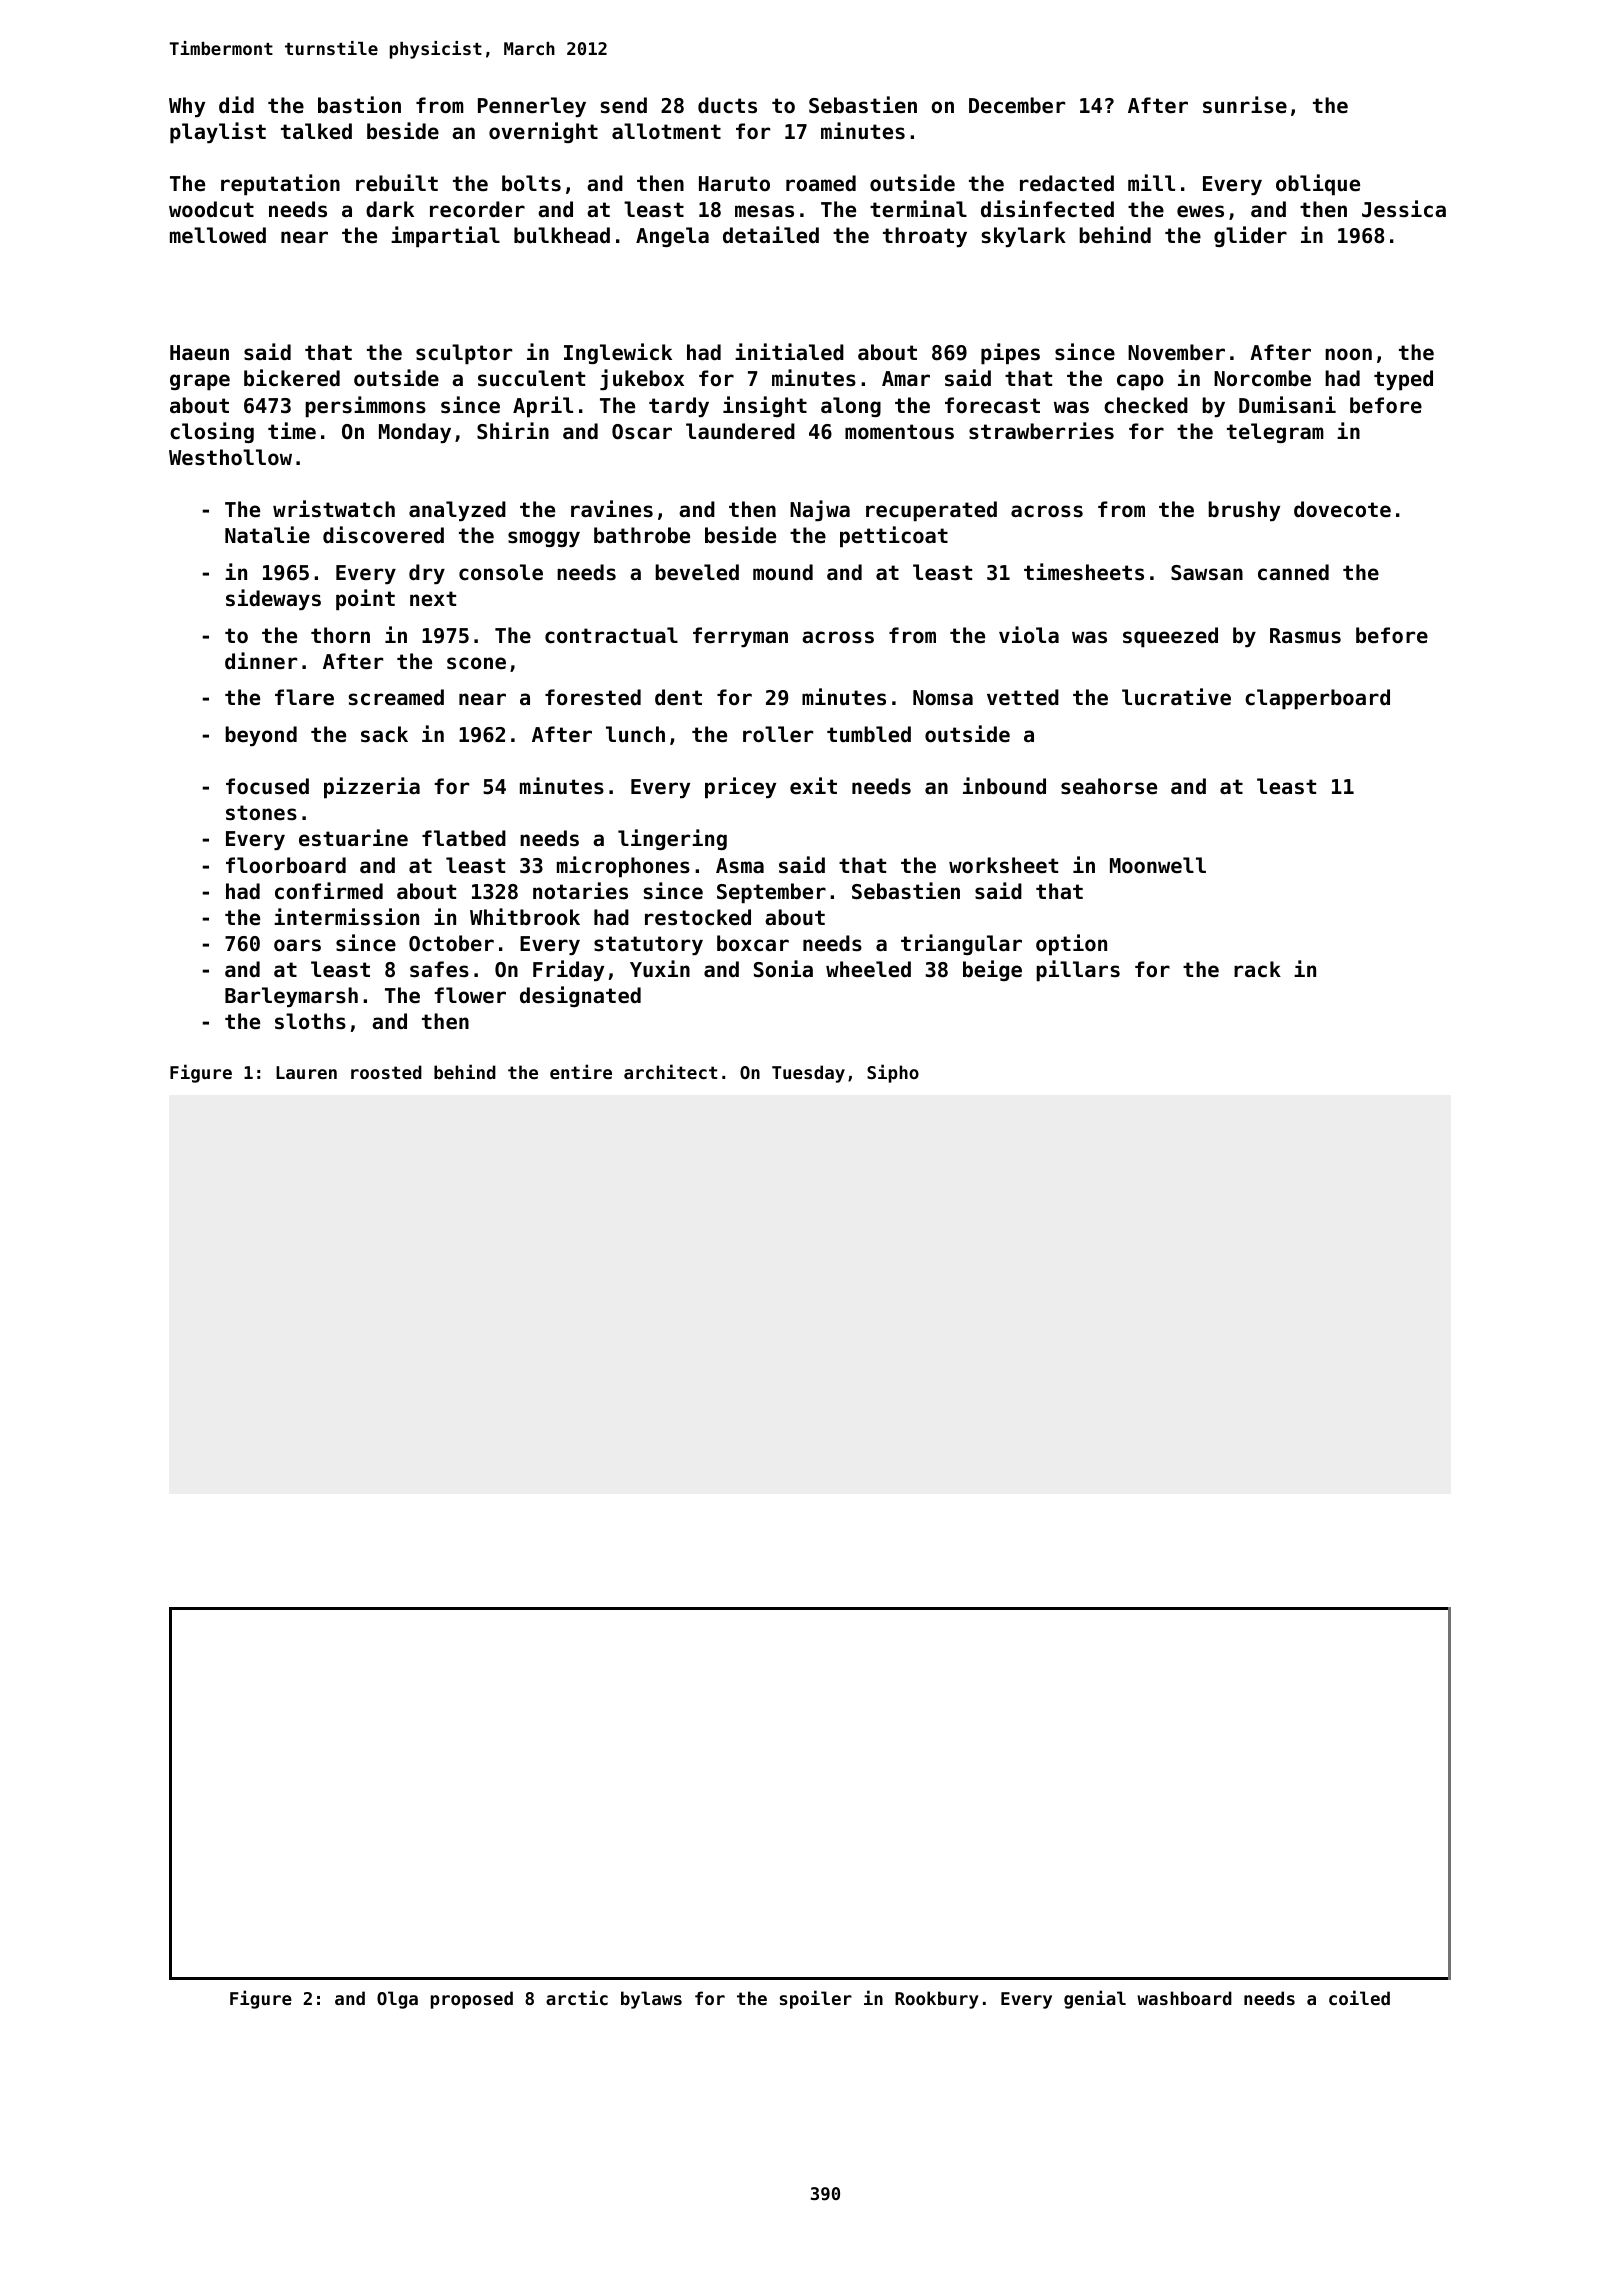  What do you see at coordinates (1176, 352) in the screenshot?
I see `November` at bounding box center [1176, 352].
